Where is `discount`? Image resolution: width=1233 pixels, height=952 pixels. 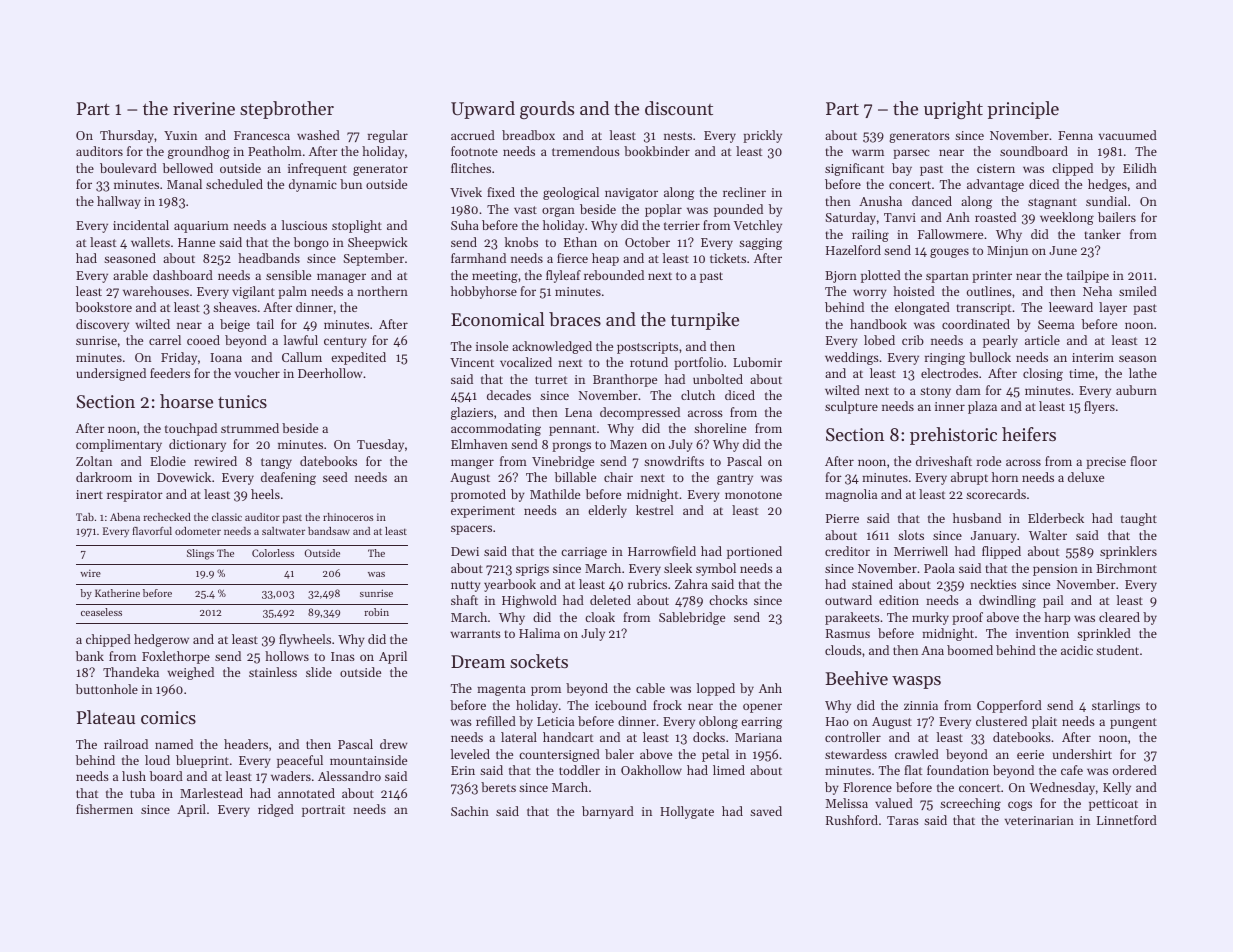
discount is located at coordinates (679, 108).
